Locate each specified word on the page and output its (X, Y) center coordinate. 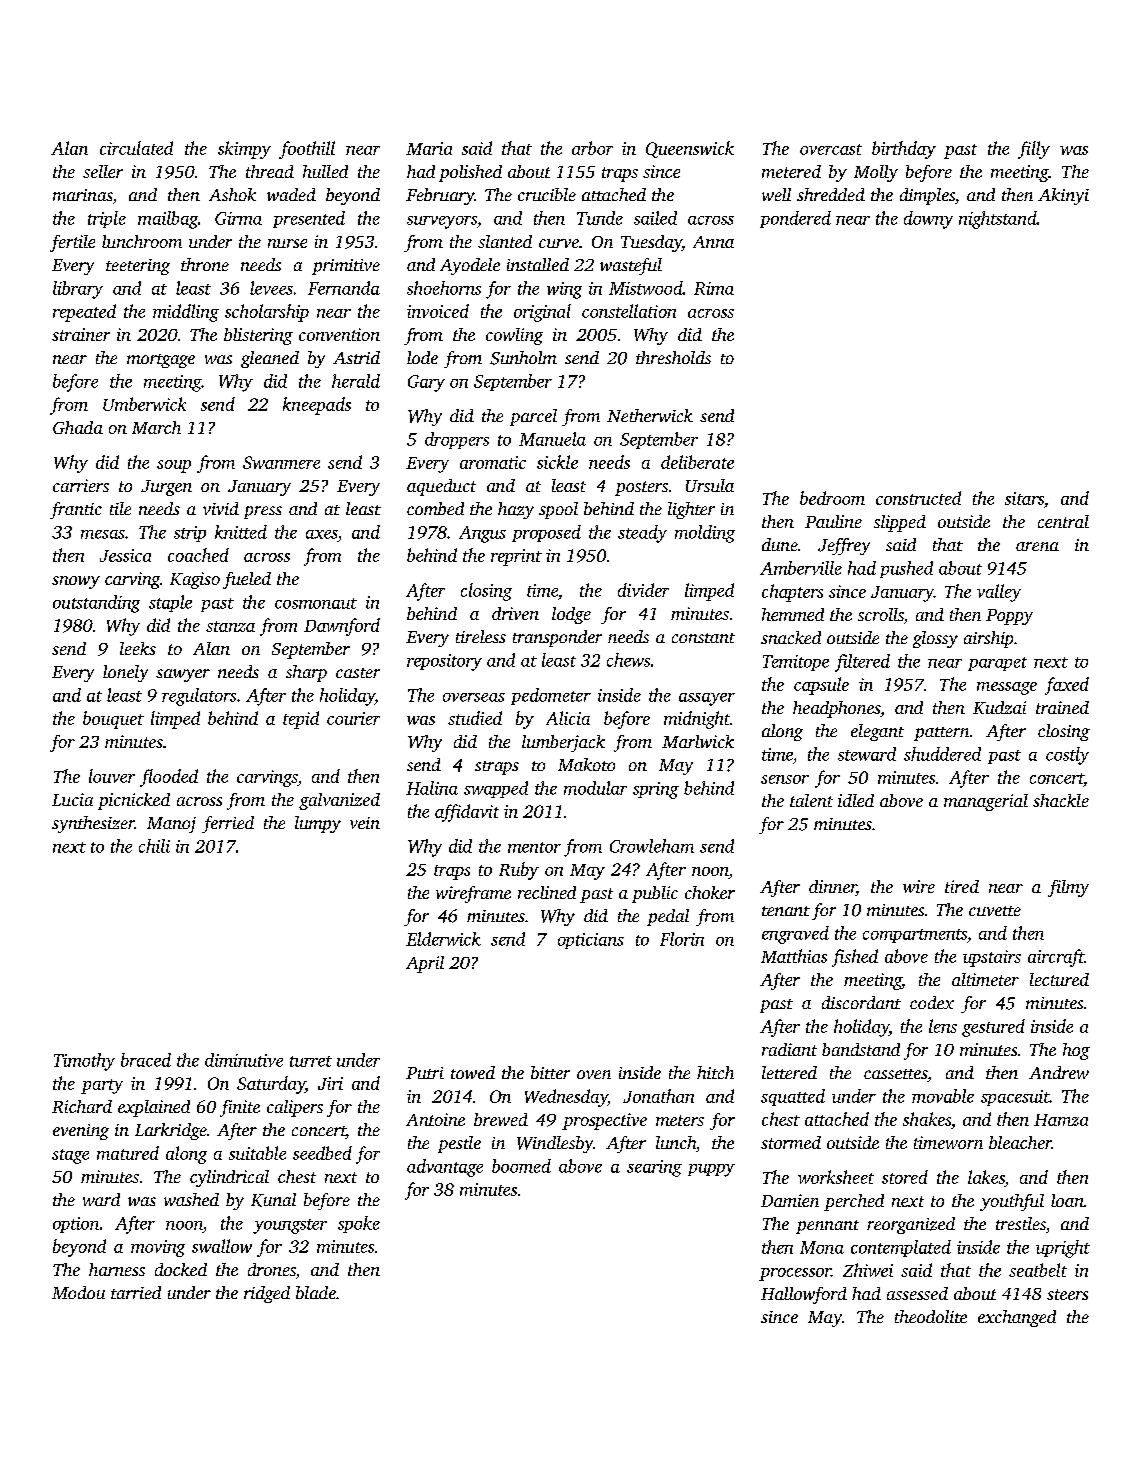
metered (791, 171)
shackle (1061, 800)
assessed (917, 1293)
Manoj (171, 825)
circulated (136, 148)
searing (654, 1168)
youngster (290, 1226)
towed (473, 1072)
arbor (592, 148)
